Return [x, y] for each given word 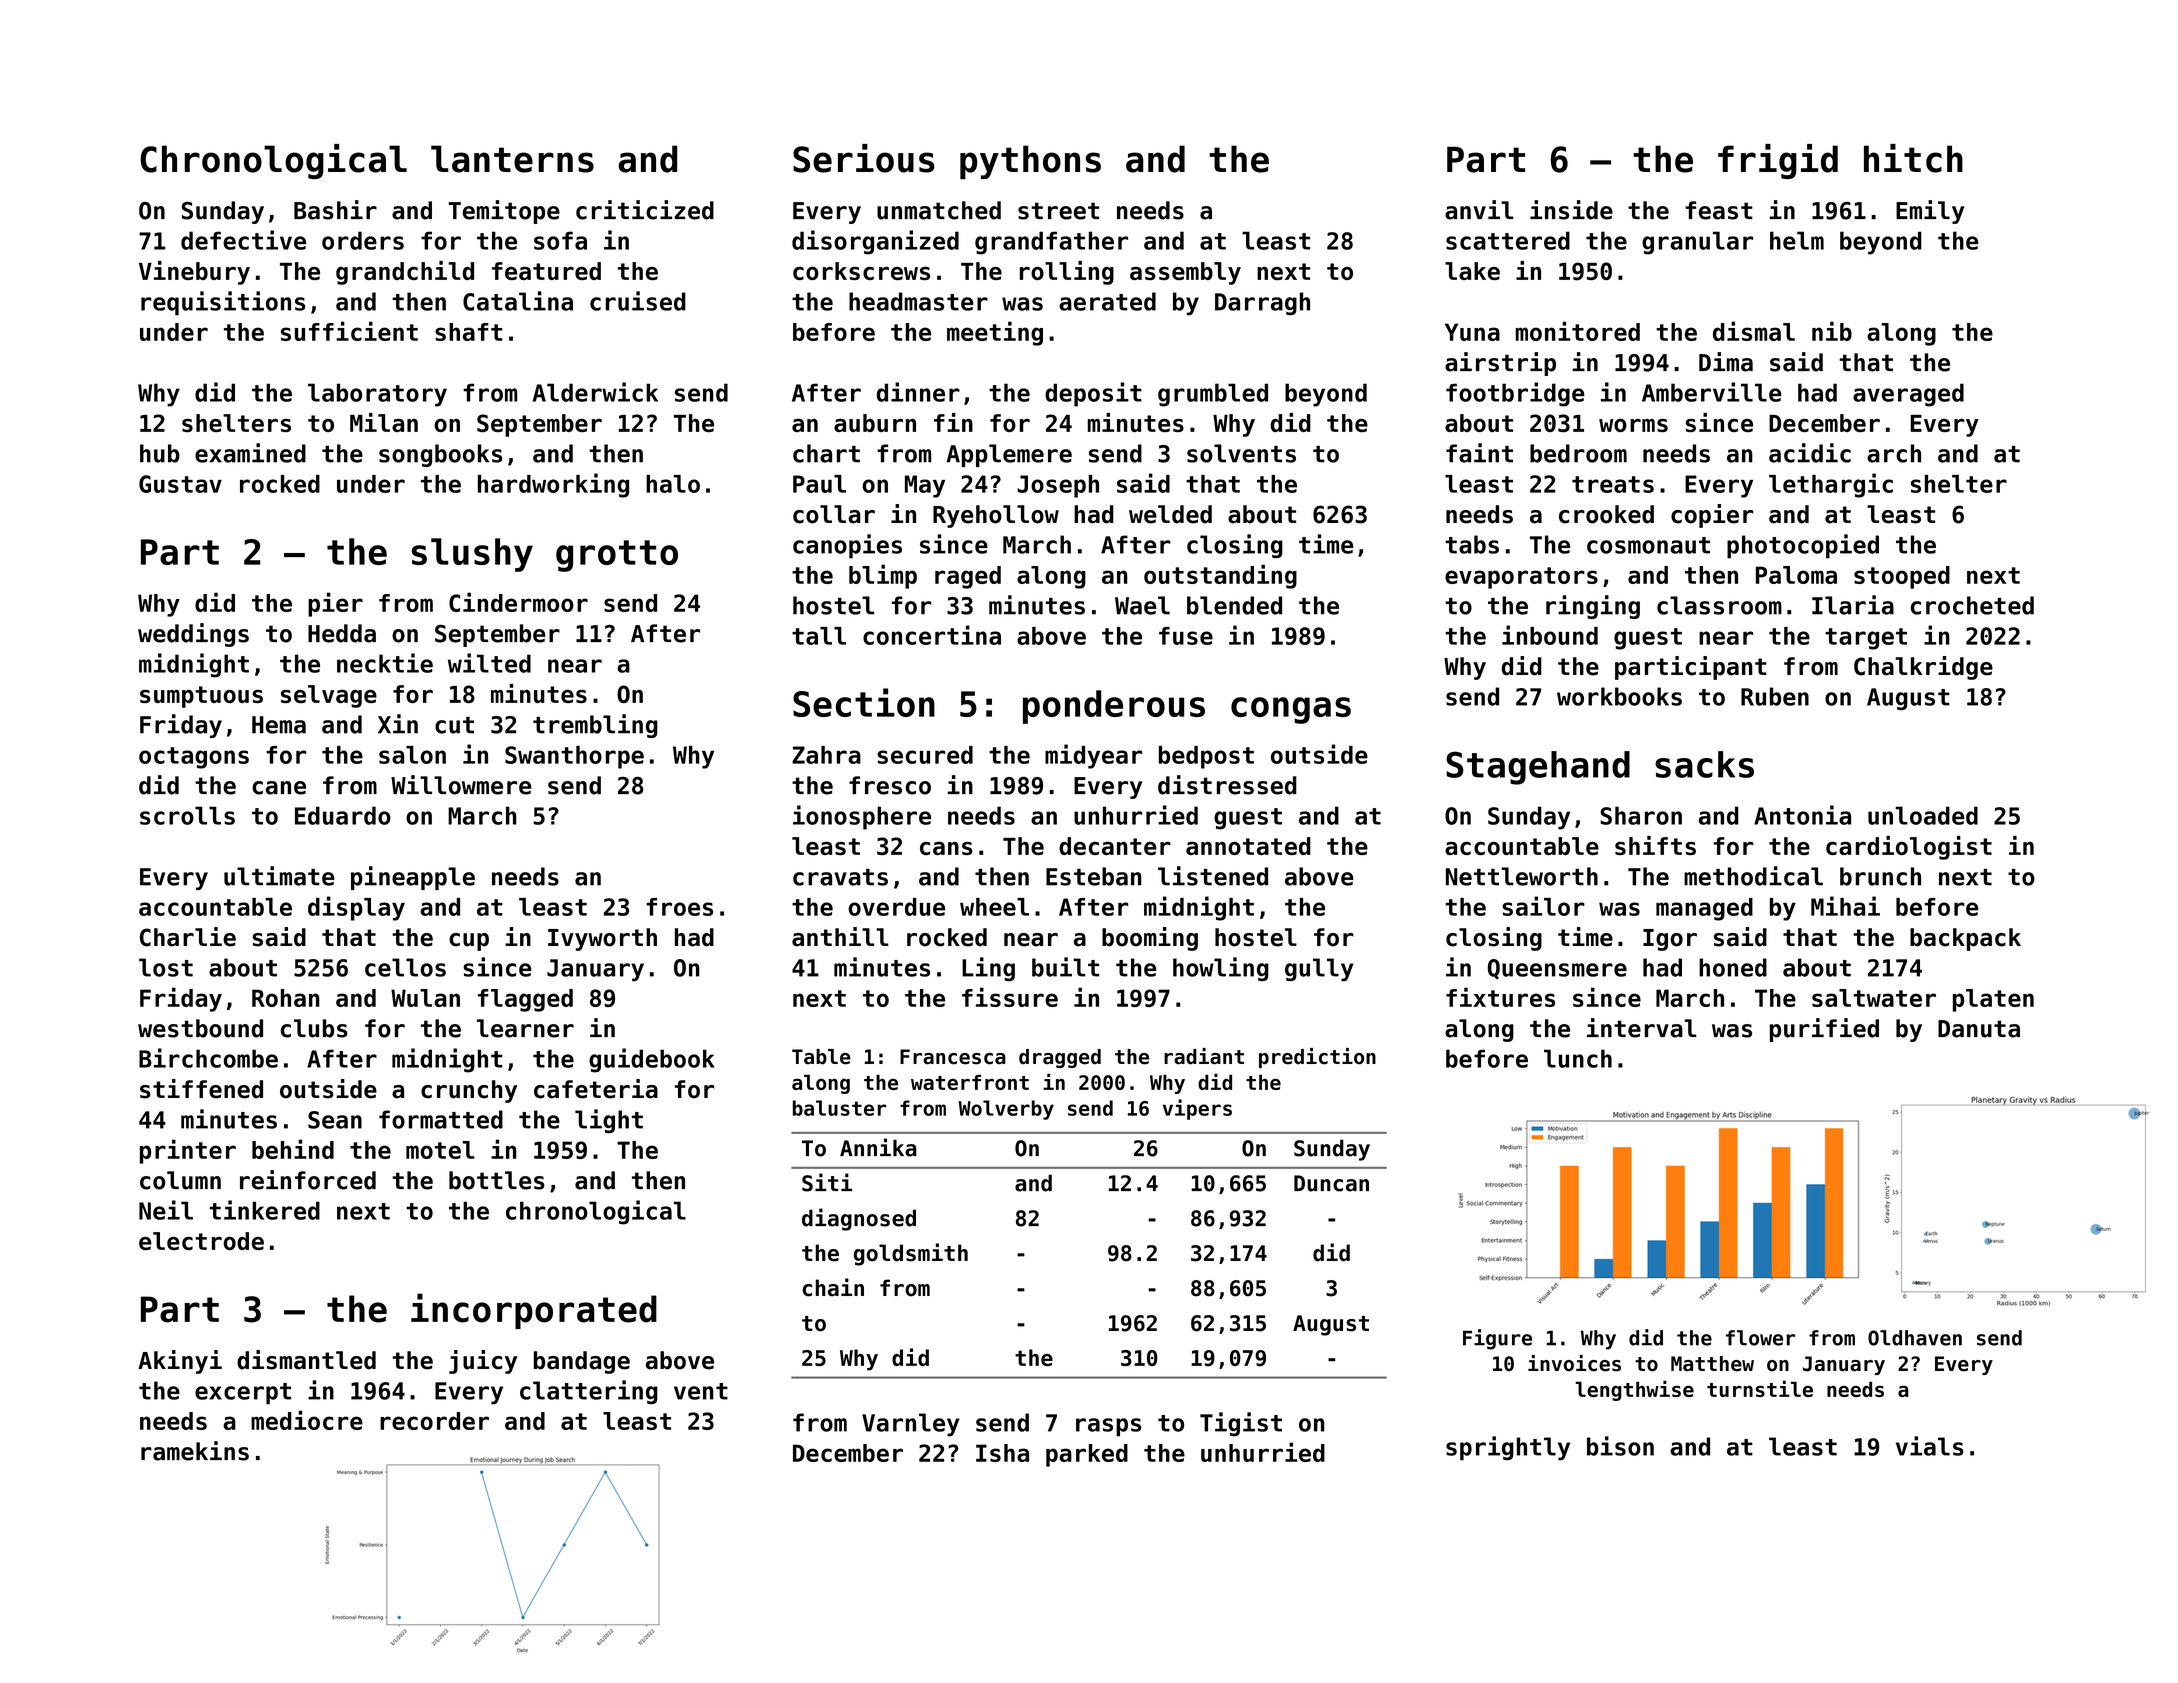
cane [279, 788]
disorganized [875, 242]
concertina [932, 635]
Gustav [180, 484]
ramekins [195, 1451]
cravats [840, 877]
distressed [1227, 785]
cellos [405, 967]
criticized [645, 210]
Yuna [1472, 332]
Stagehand [1538, 768]
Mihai [1845, 906]
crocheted [1972, 605]
